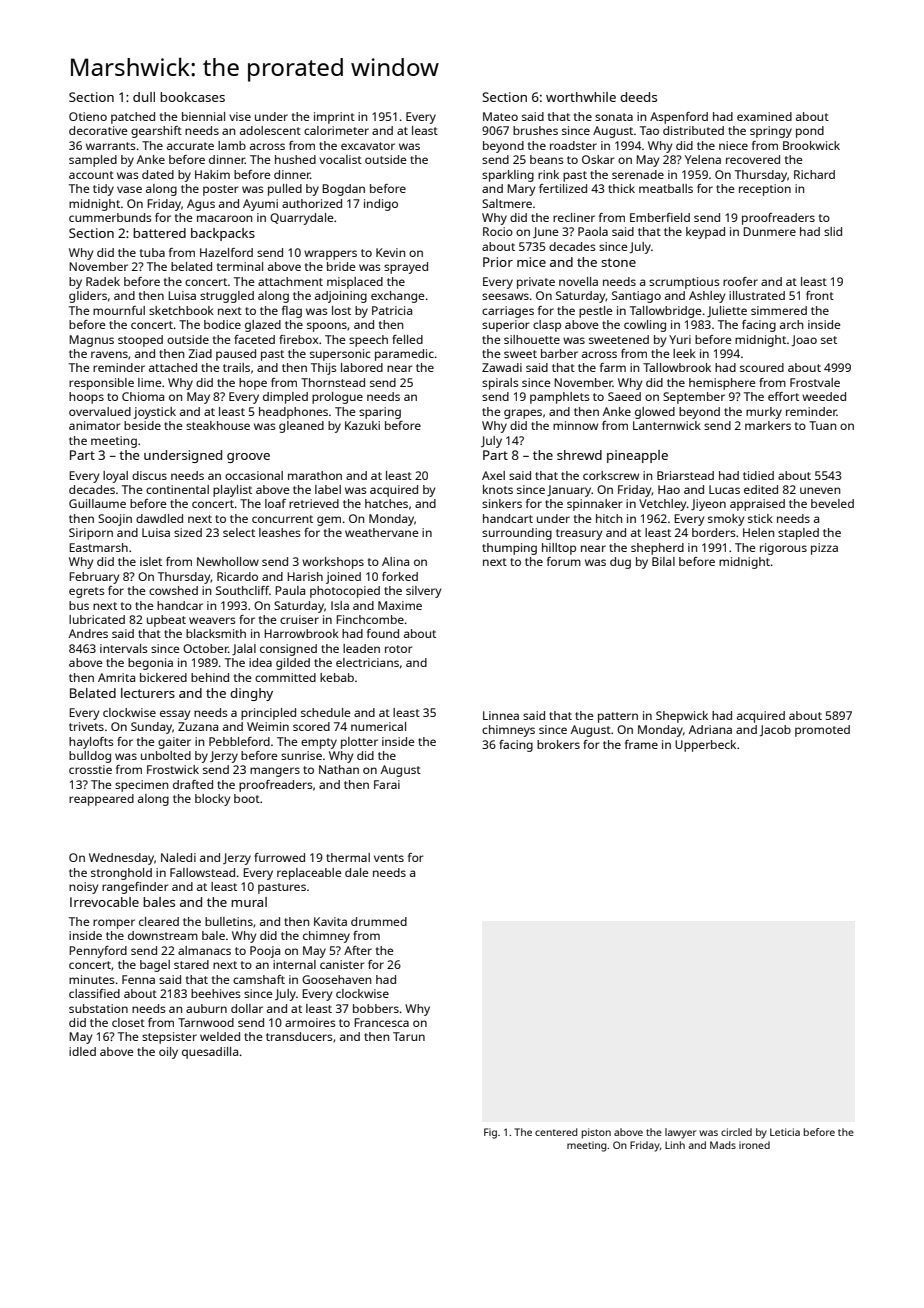  What do you see at coordinates (82, 1051) in the screenshot?
I see `idled` at bounding box center [82, 1051].
